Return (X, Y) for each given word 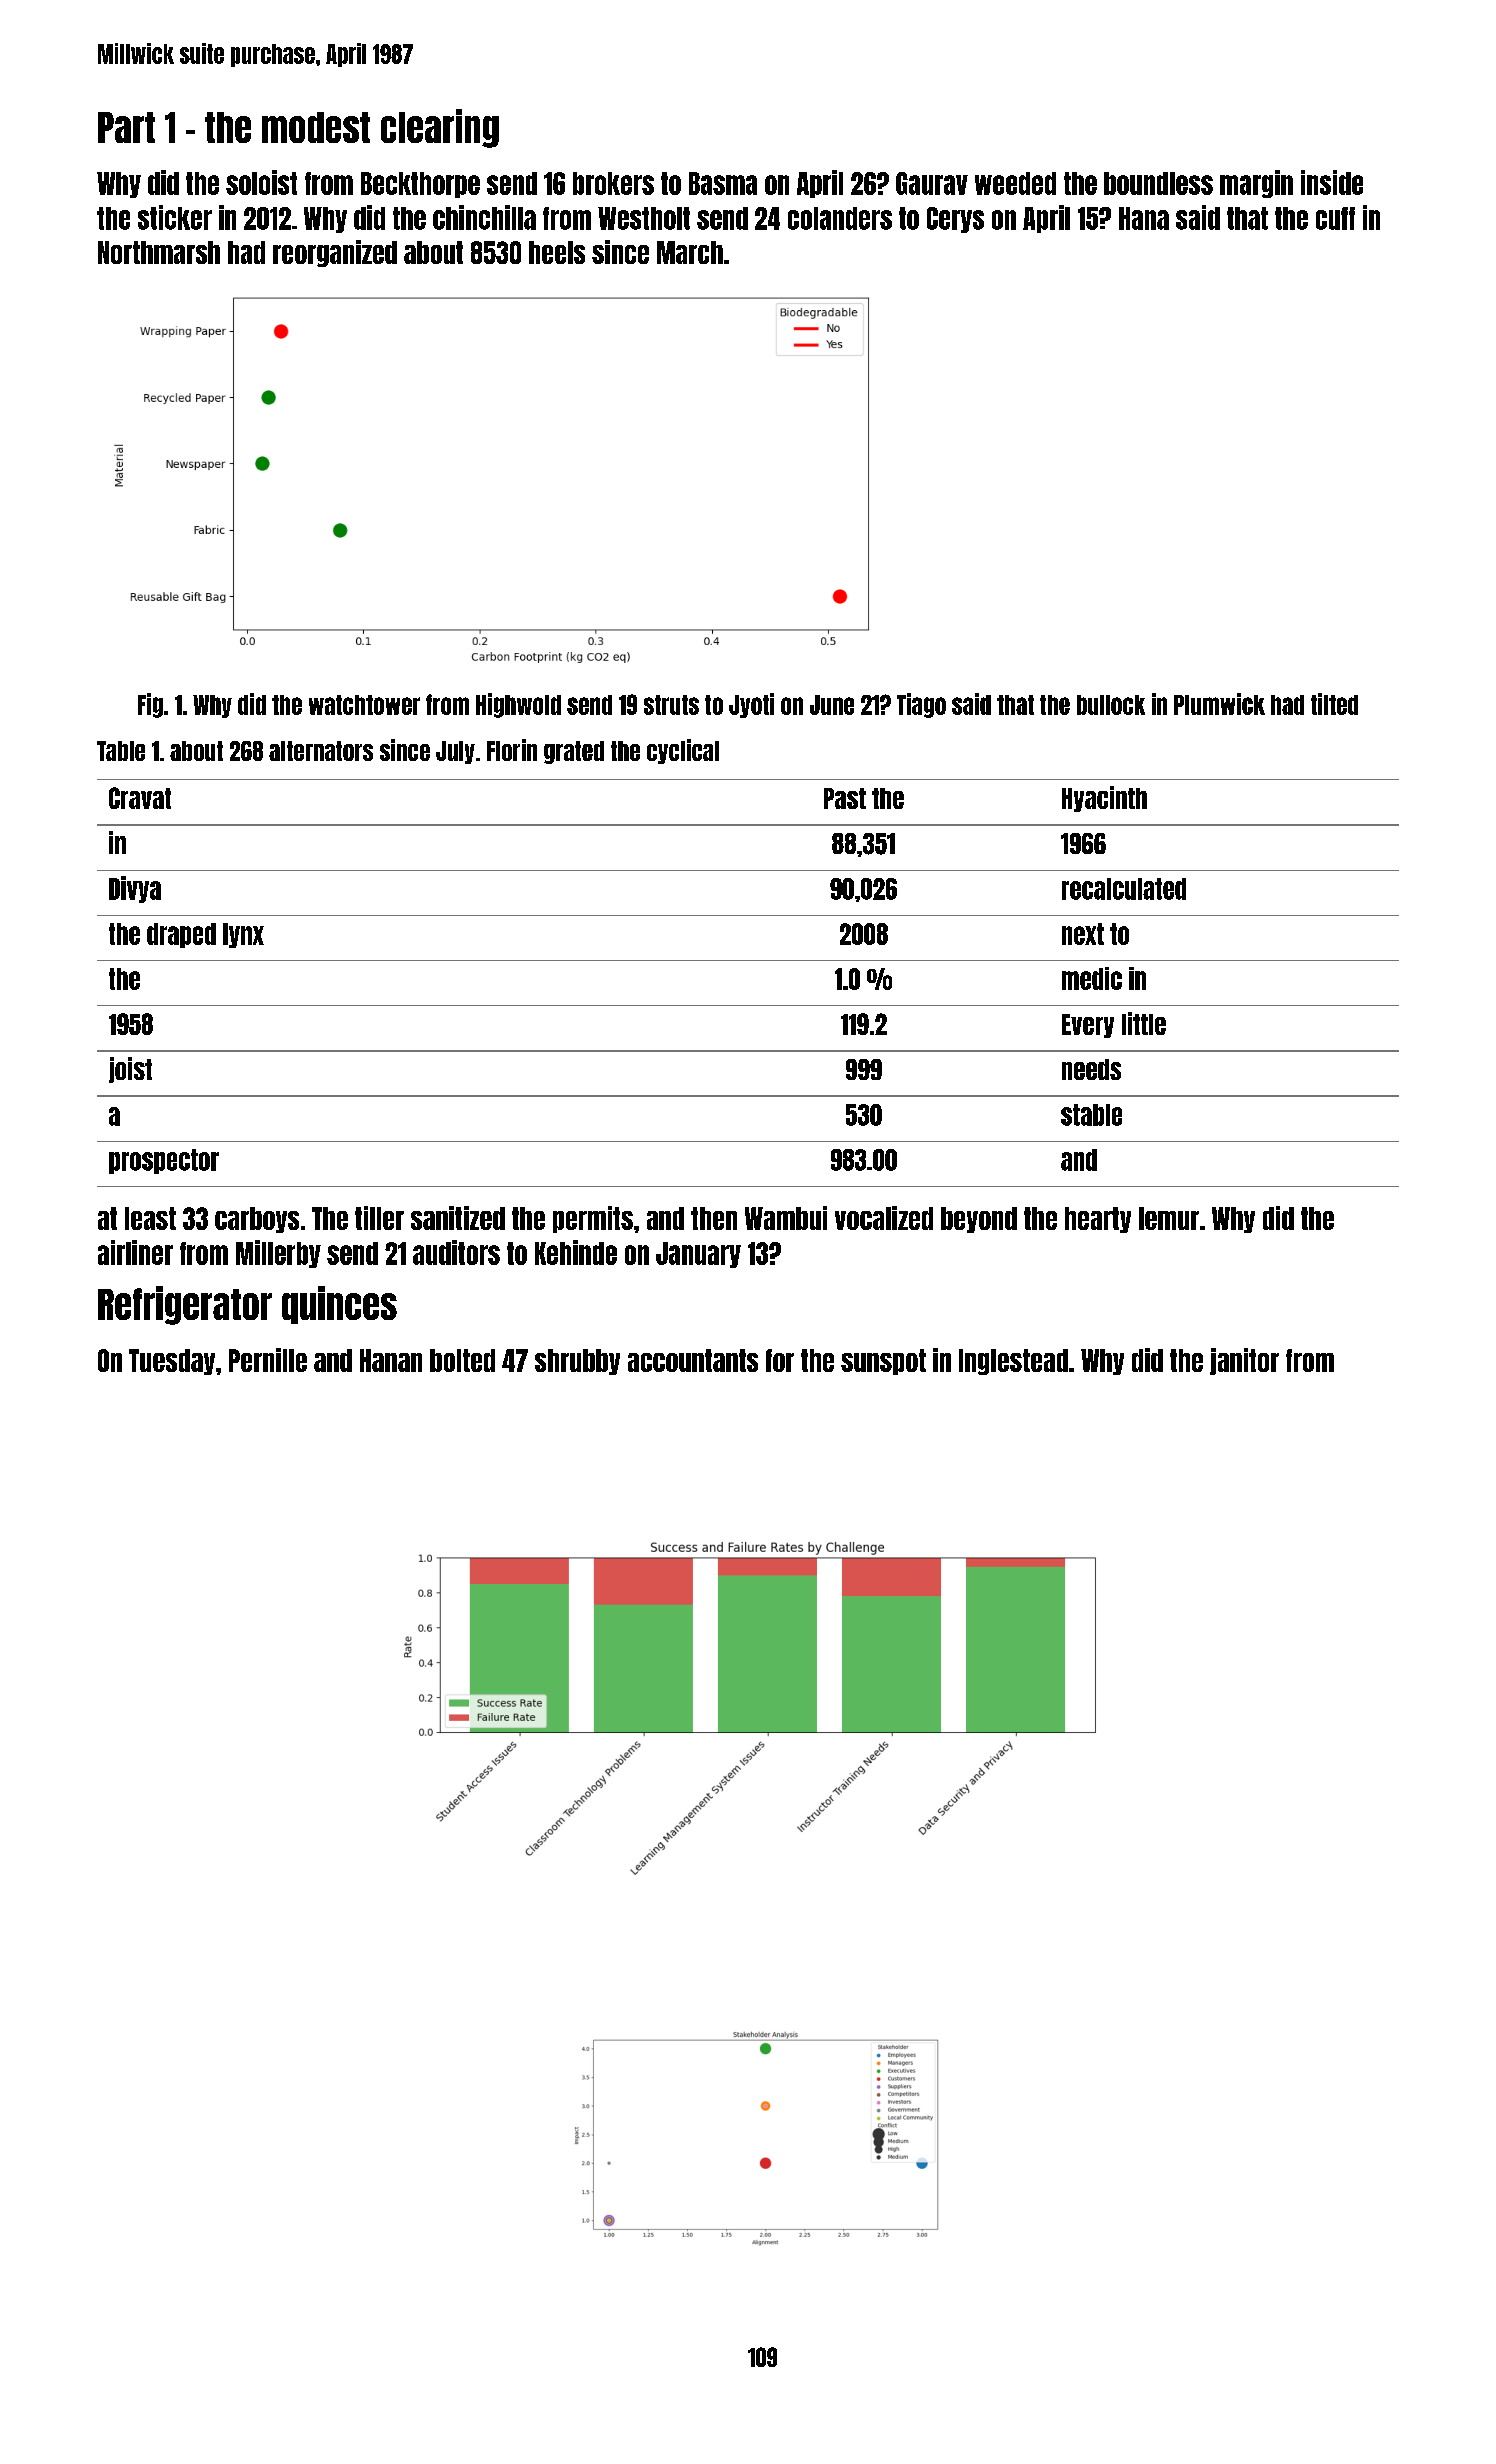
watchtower (364, 705)
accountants (693, 1360)
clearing (440, 128)
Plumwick (1219, 704)
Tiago (921, 705)
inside (1332, 182)
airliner (135, 1252)
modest (316, 127)
